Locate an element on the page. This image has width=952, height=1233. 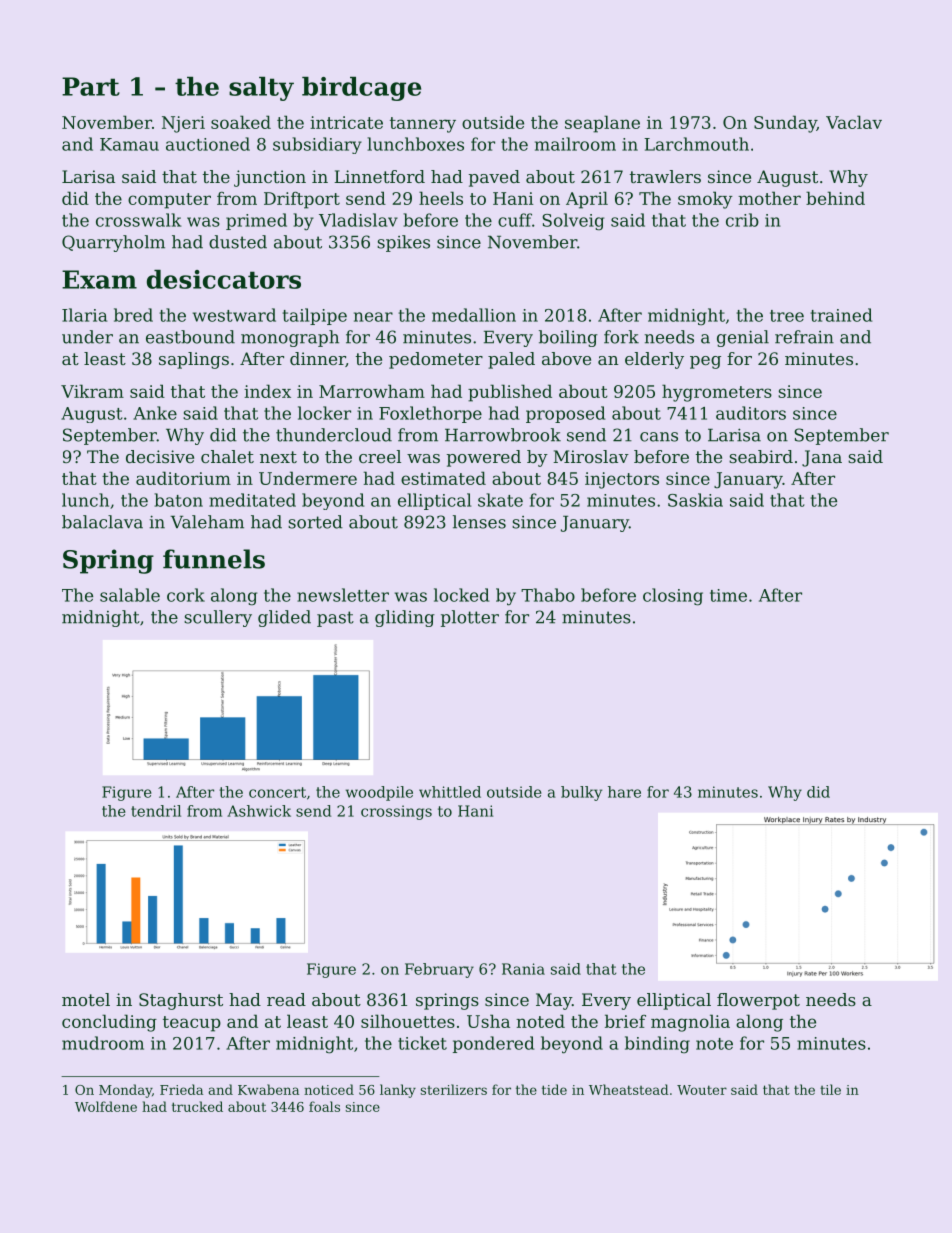
bulky is located at coordinates (581, 793).
